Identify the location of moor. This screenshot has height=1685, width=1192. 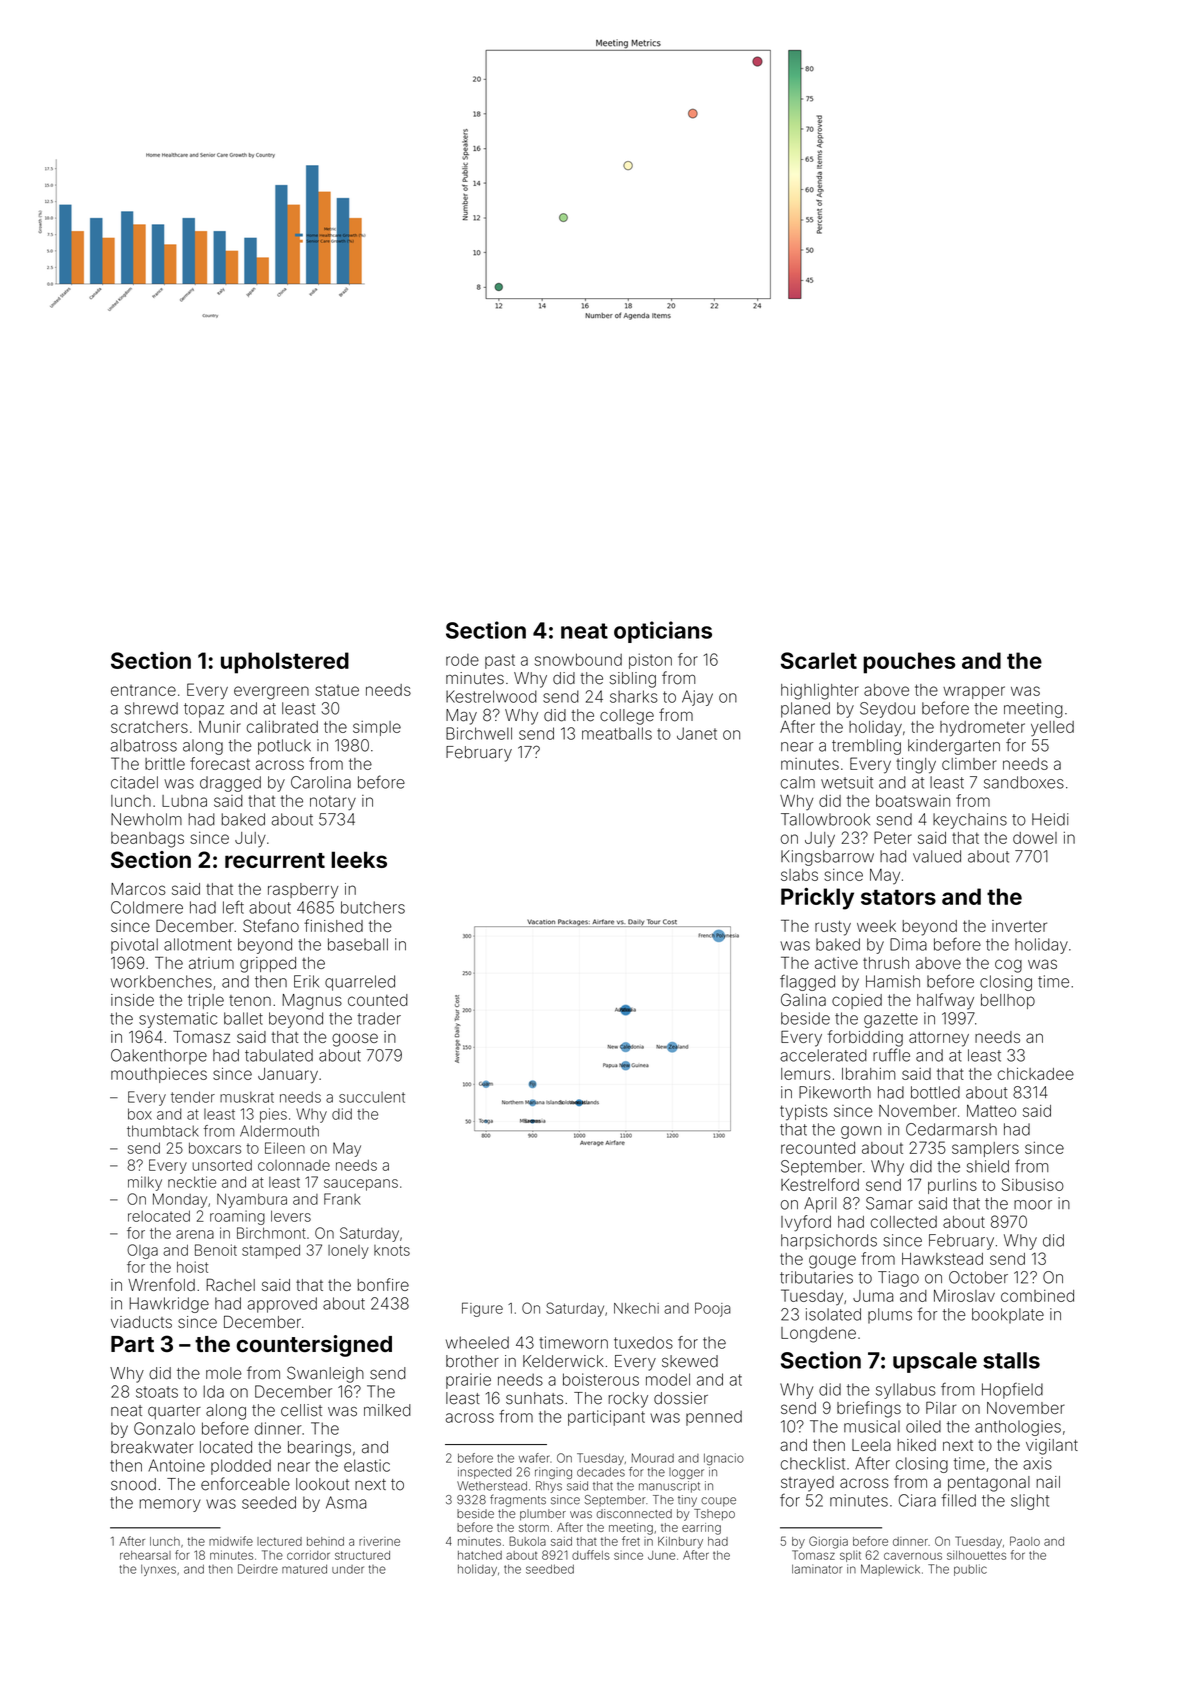
(1033, 1205).
